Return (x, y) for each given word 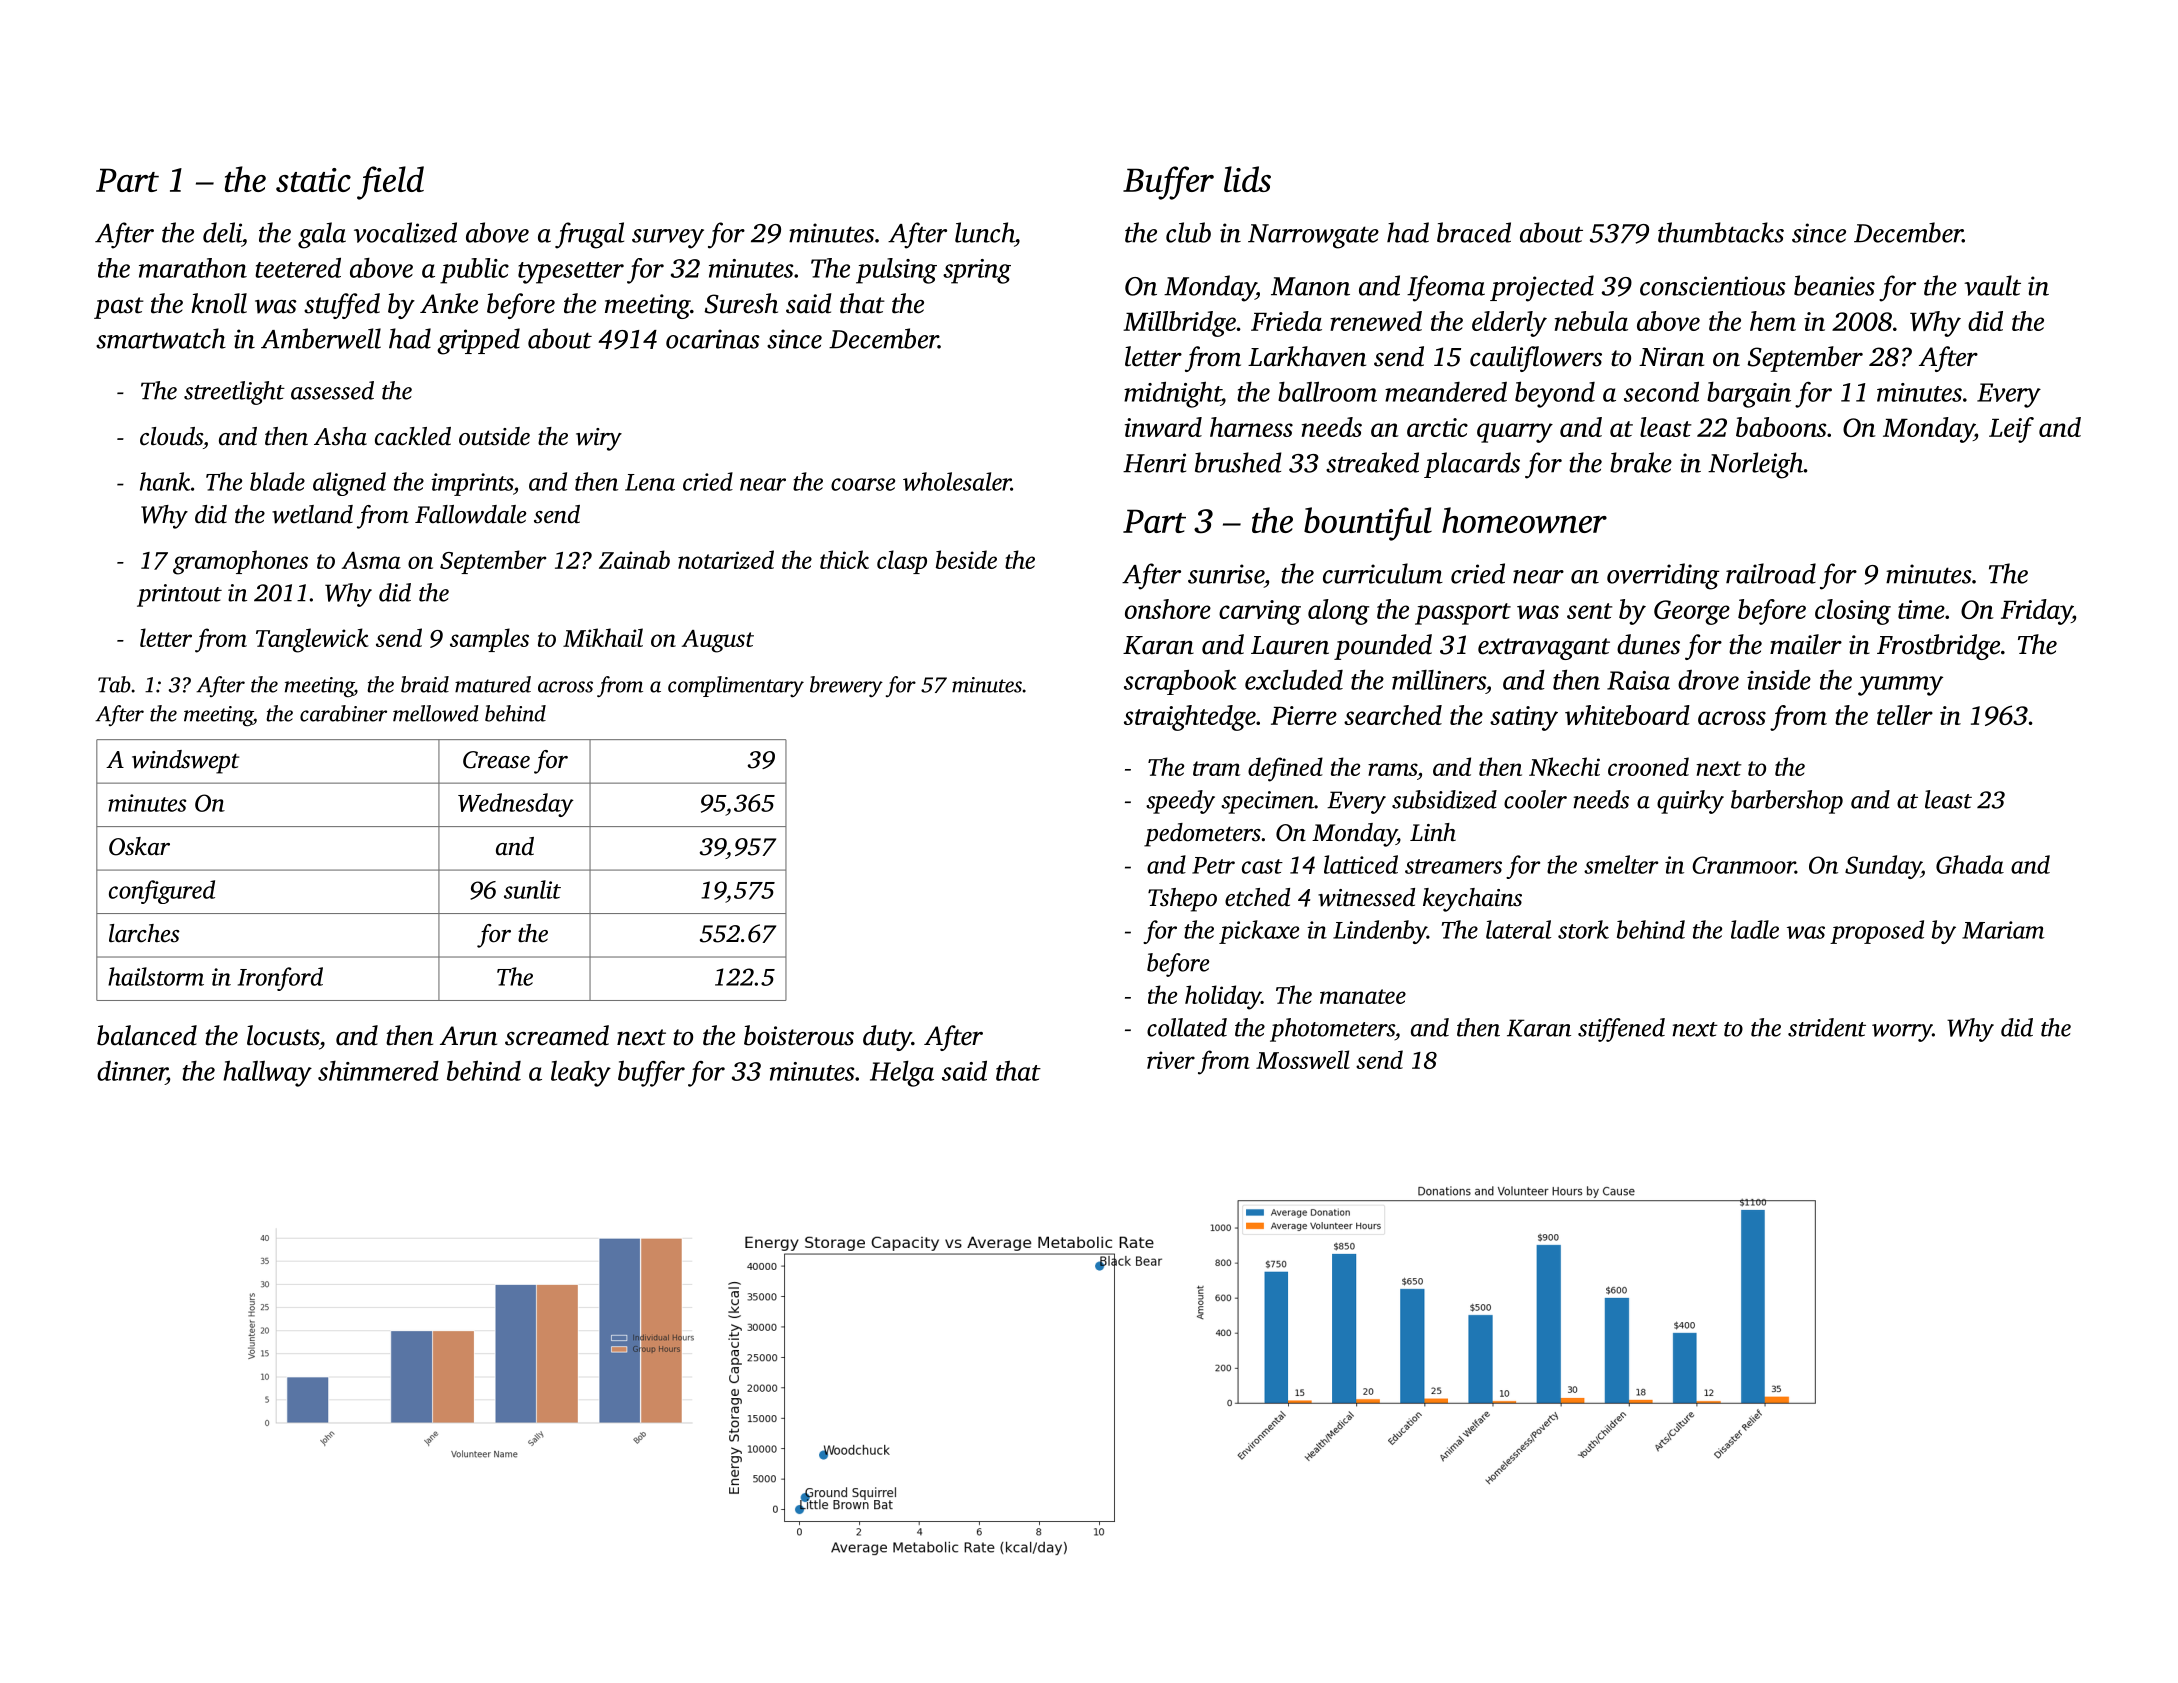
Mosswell (1303, 1059)
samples (489, 640)
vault (1992, 285)
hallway (267, 1073)
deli (222, 232)
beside (966, 559)
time (1921, 609)
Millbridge (1179, 324)
